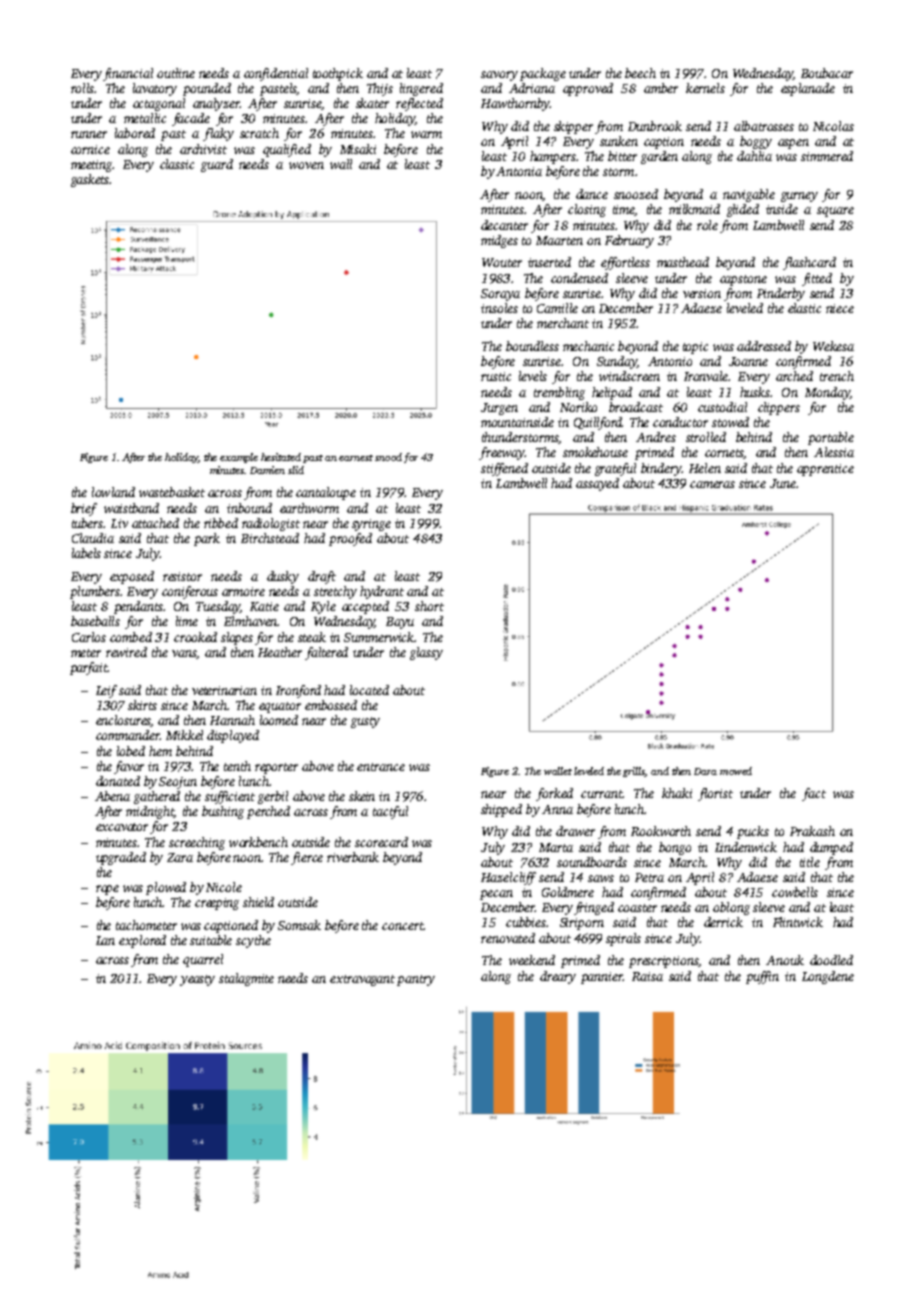 The height and width of the screenshot is (1308, 924). Describe the element at coordinates (429, 606) in the screenshot. I see `short` at that location.
